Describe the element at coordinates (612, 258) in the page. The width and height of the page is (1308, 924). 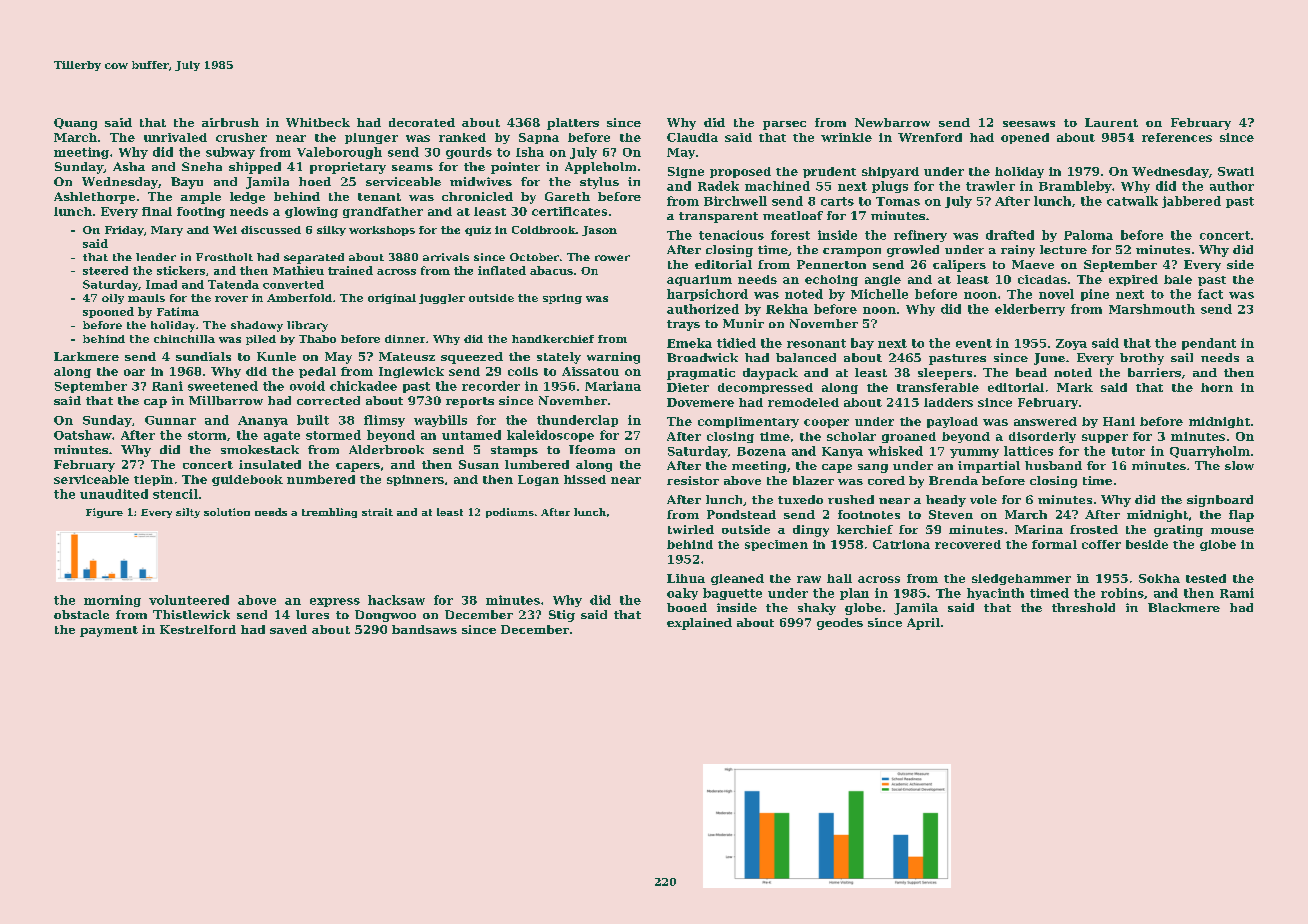
I see `rower` at that location.
